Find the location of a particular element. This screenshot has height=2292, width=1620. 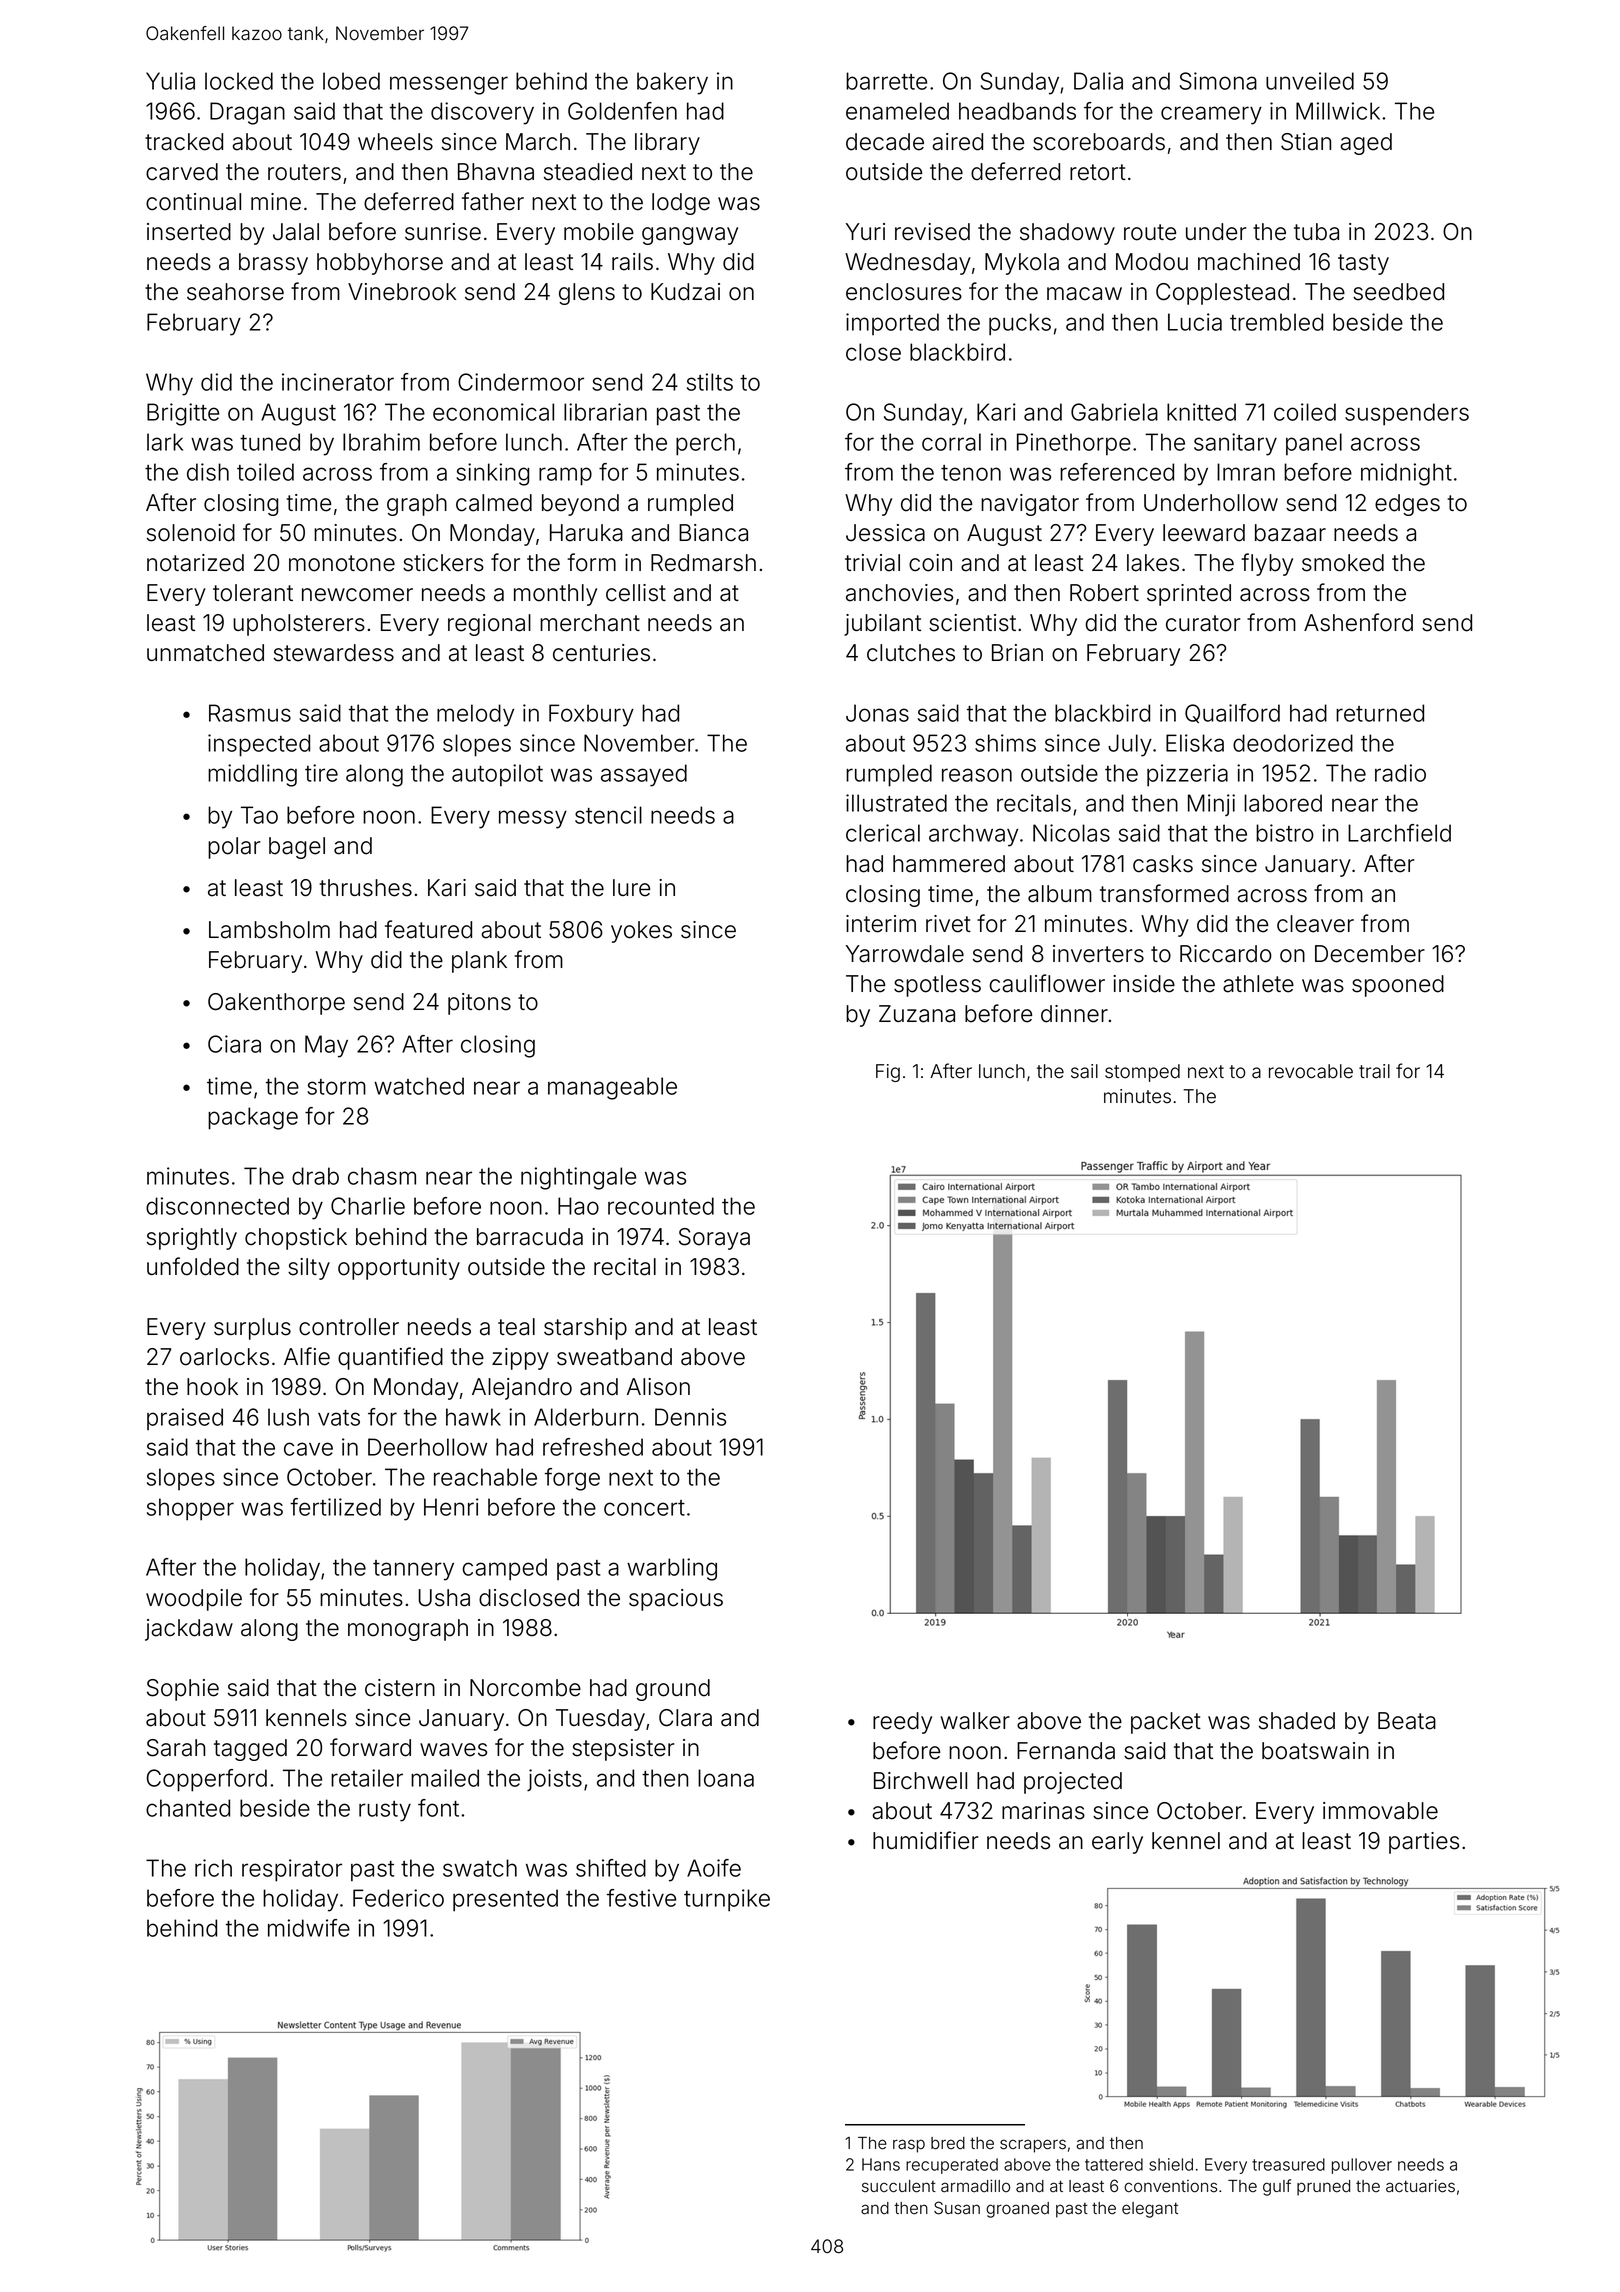

monotone is located at coordinates (342, 563).
